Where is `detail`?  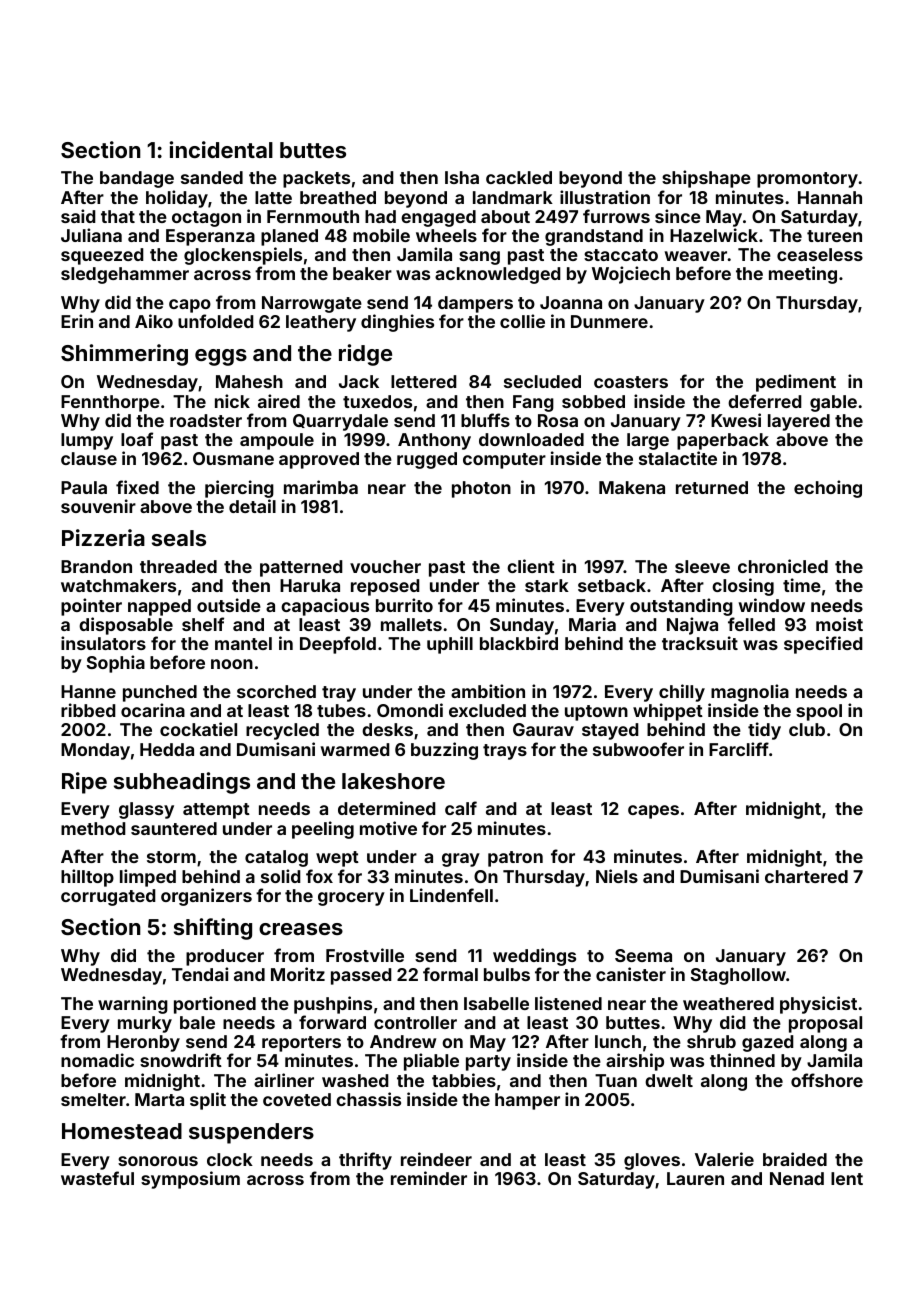 detail is located at coordinates (252, 506).
